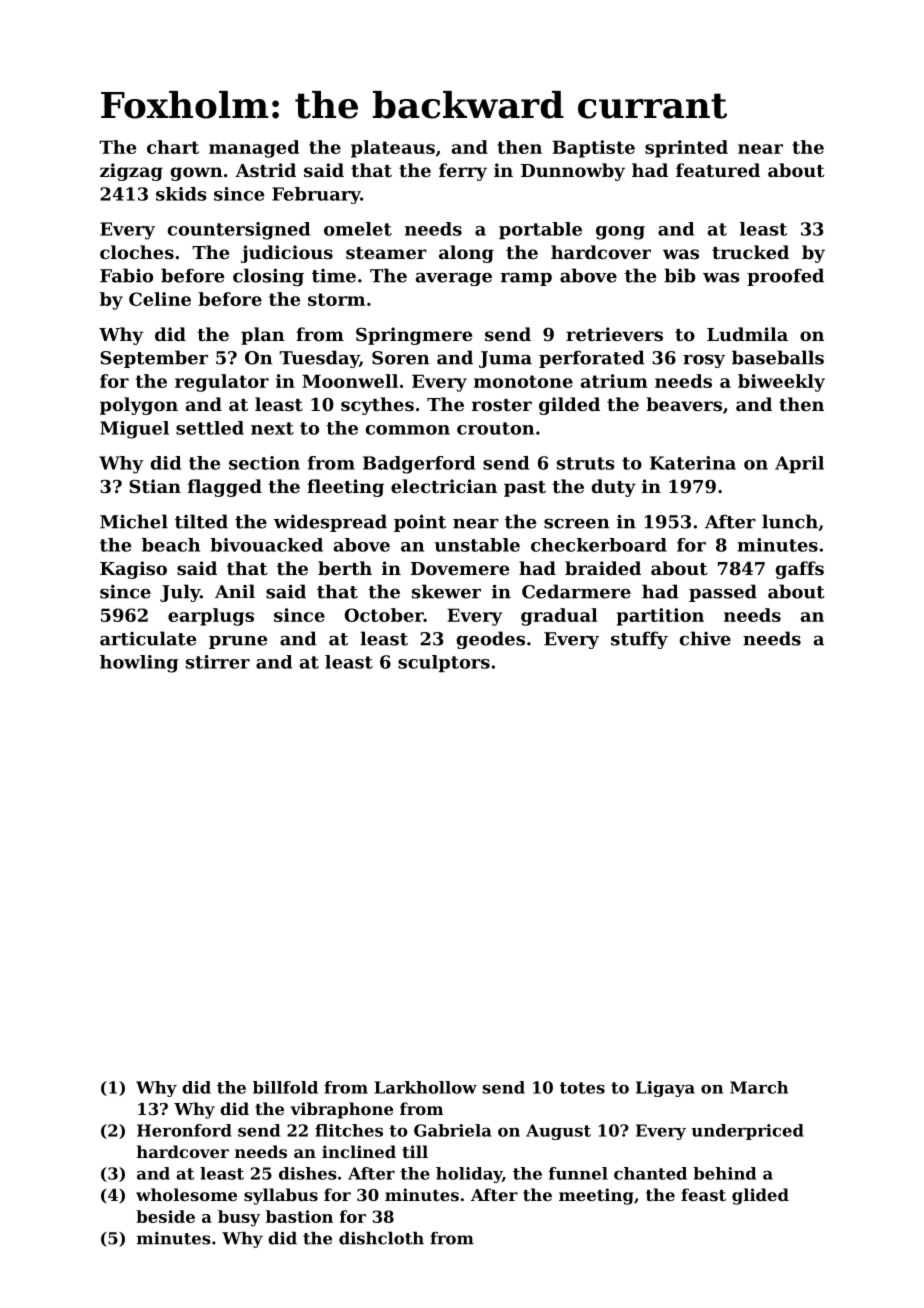 This screenshot has width=924, height=1308. Describe the element at coordinates (800, 570) in the screenshot. I see `gaffs` at that location.
